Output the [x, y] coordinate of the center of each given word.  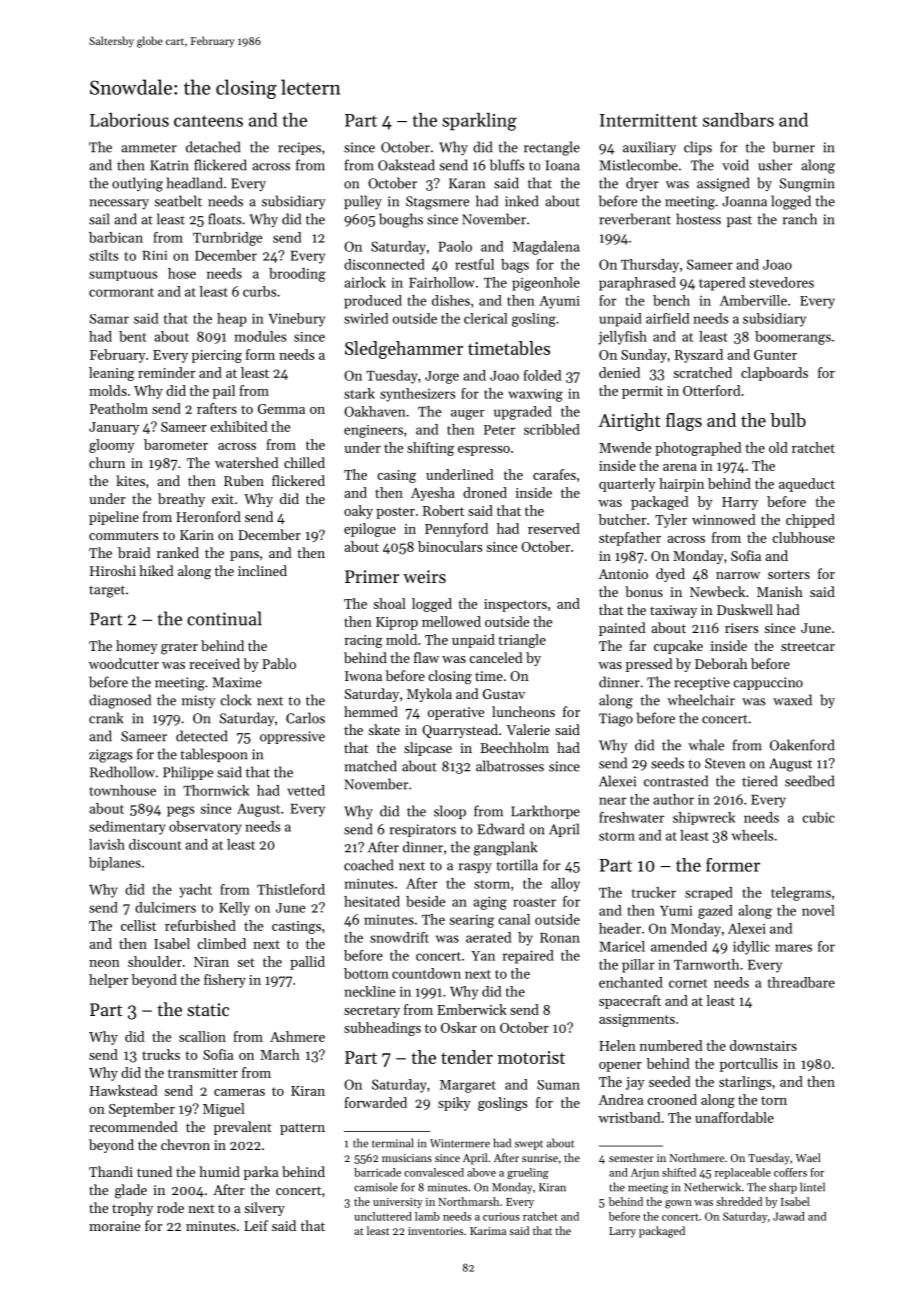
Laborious [129, 120]
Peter [499, 430]
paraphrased [637, 284]
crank [106, 718]
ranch [799, 219]
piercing [217, 356]
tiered [759, 781]
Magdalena [546, 248]
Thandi [111, 1171]
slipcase [428, 749]
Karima [488, 1231]
